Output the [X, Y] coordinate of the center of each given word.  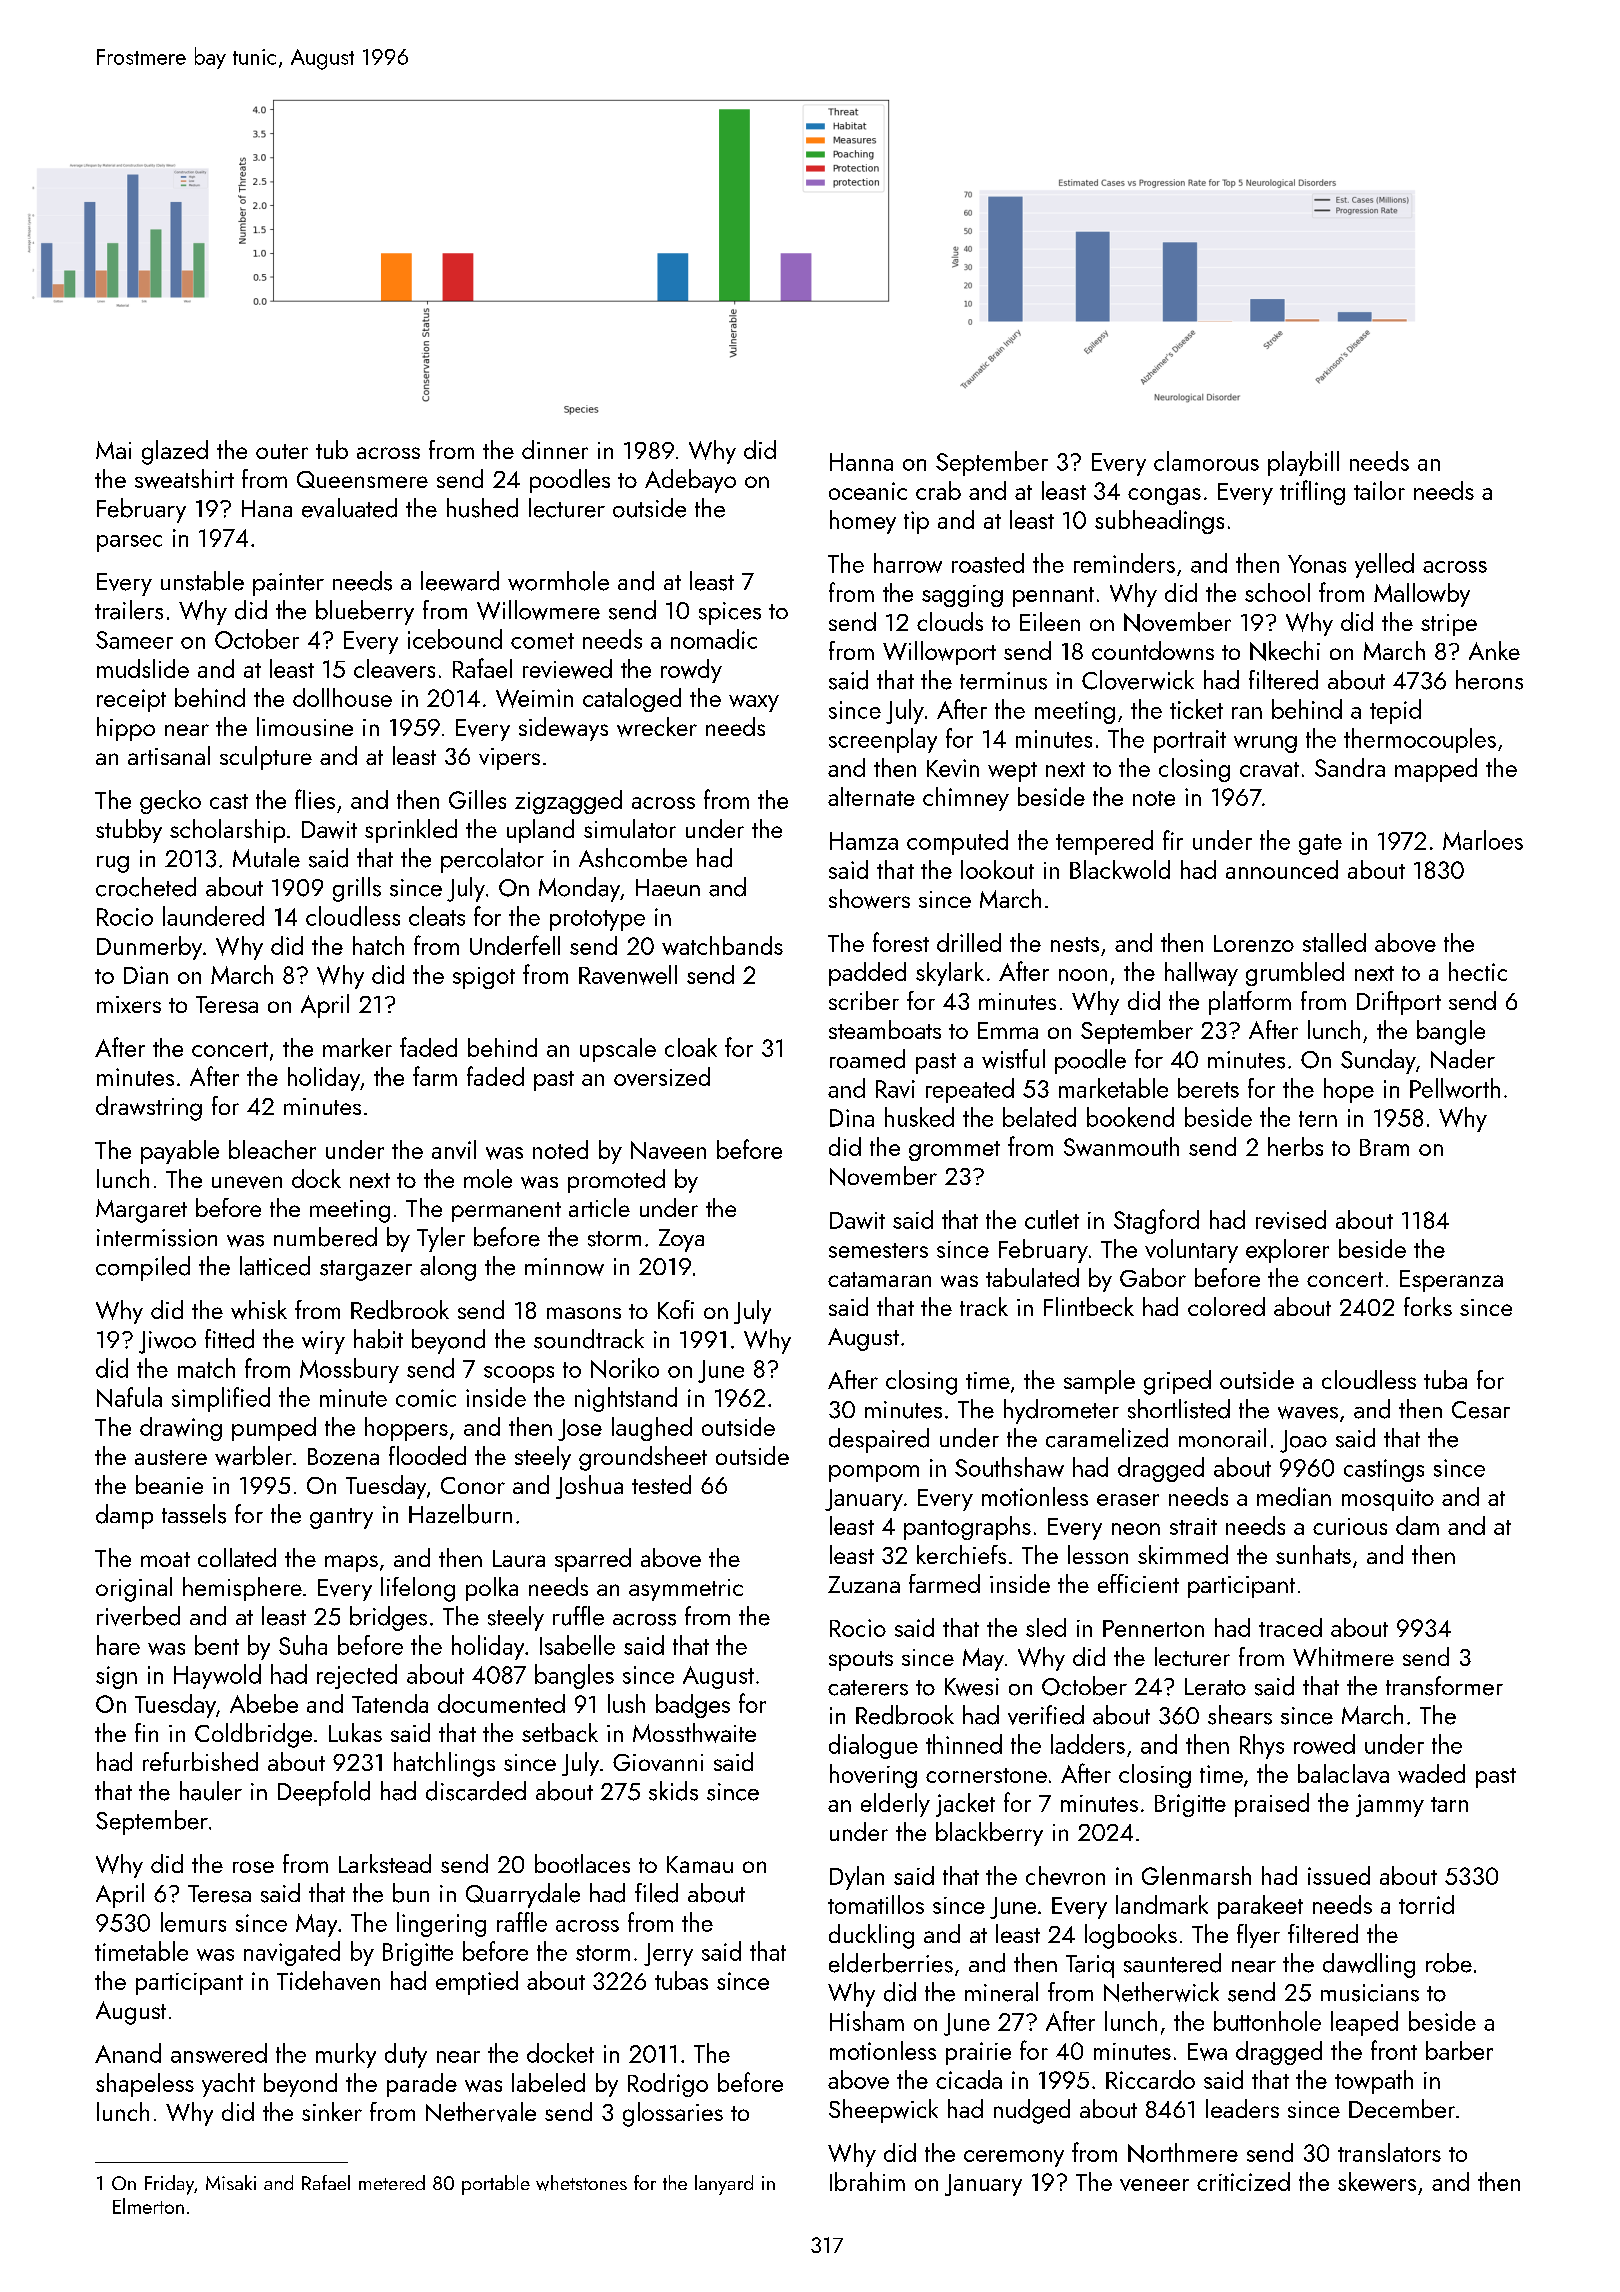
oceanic [868, 491]
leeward [460, 581]
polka [492, 1589]
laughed [652, 1429]
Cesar [1481, 1410]
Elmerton [148, 2206]
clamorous [1206, 461]
